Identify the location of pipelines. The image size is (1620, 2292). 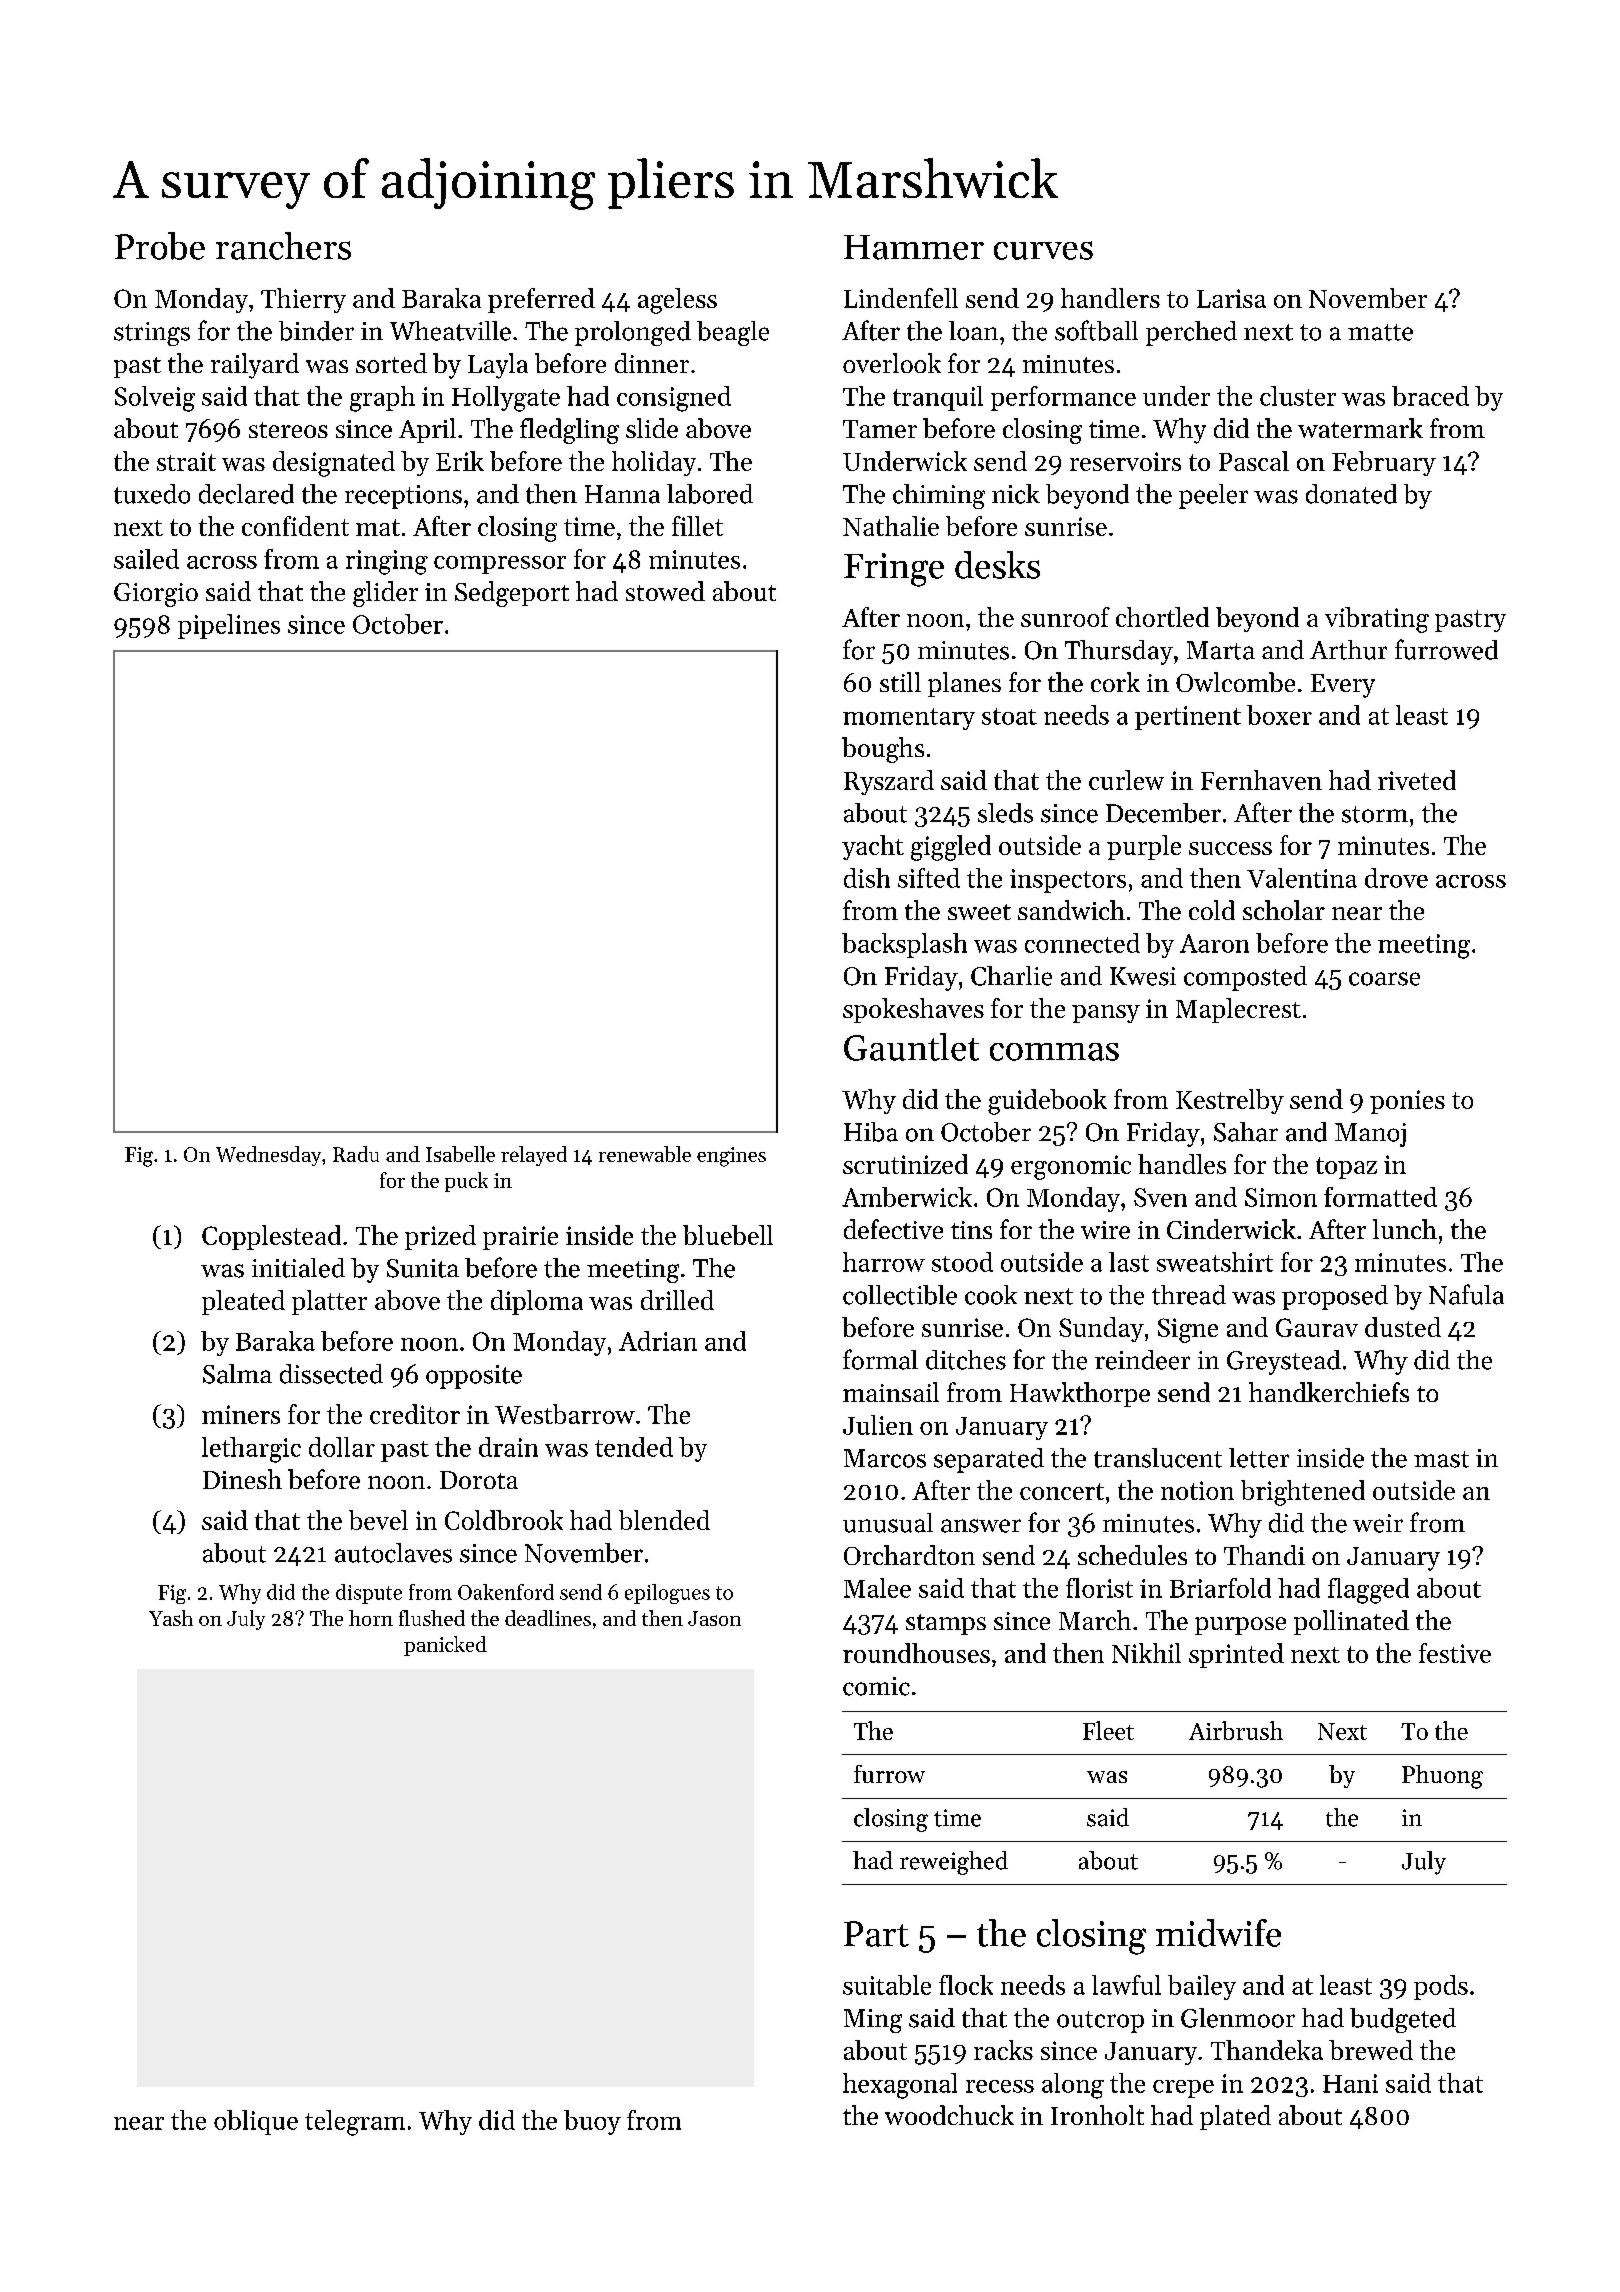
(229, 626).
